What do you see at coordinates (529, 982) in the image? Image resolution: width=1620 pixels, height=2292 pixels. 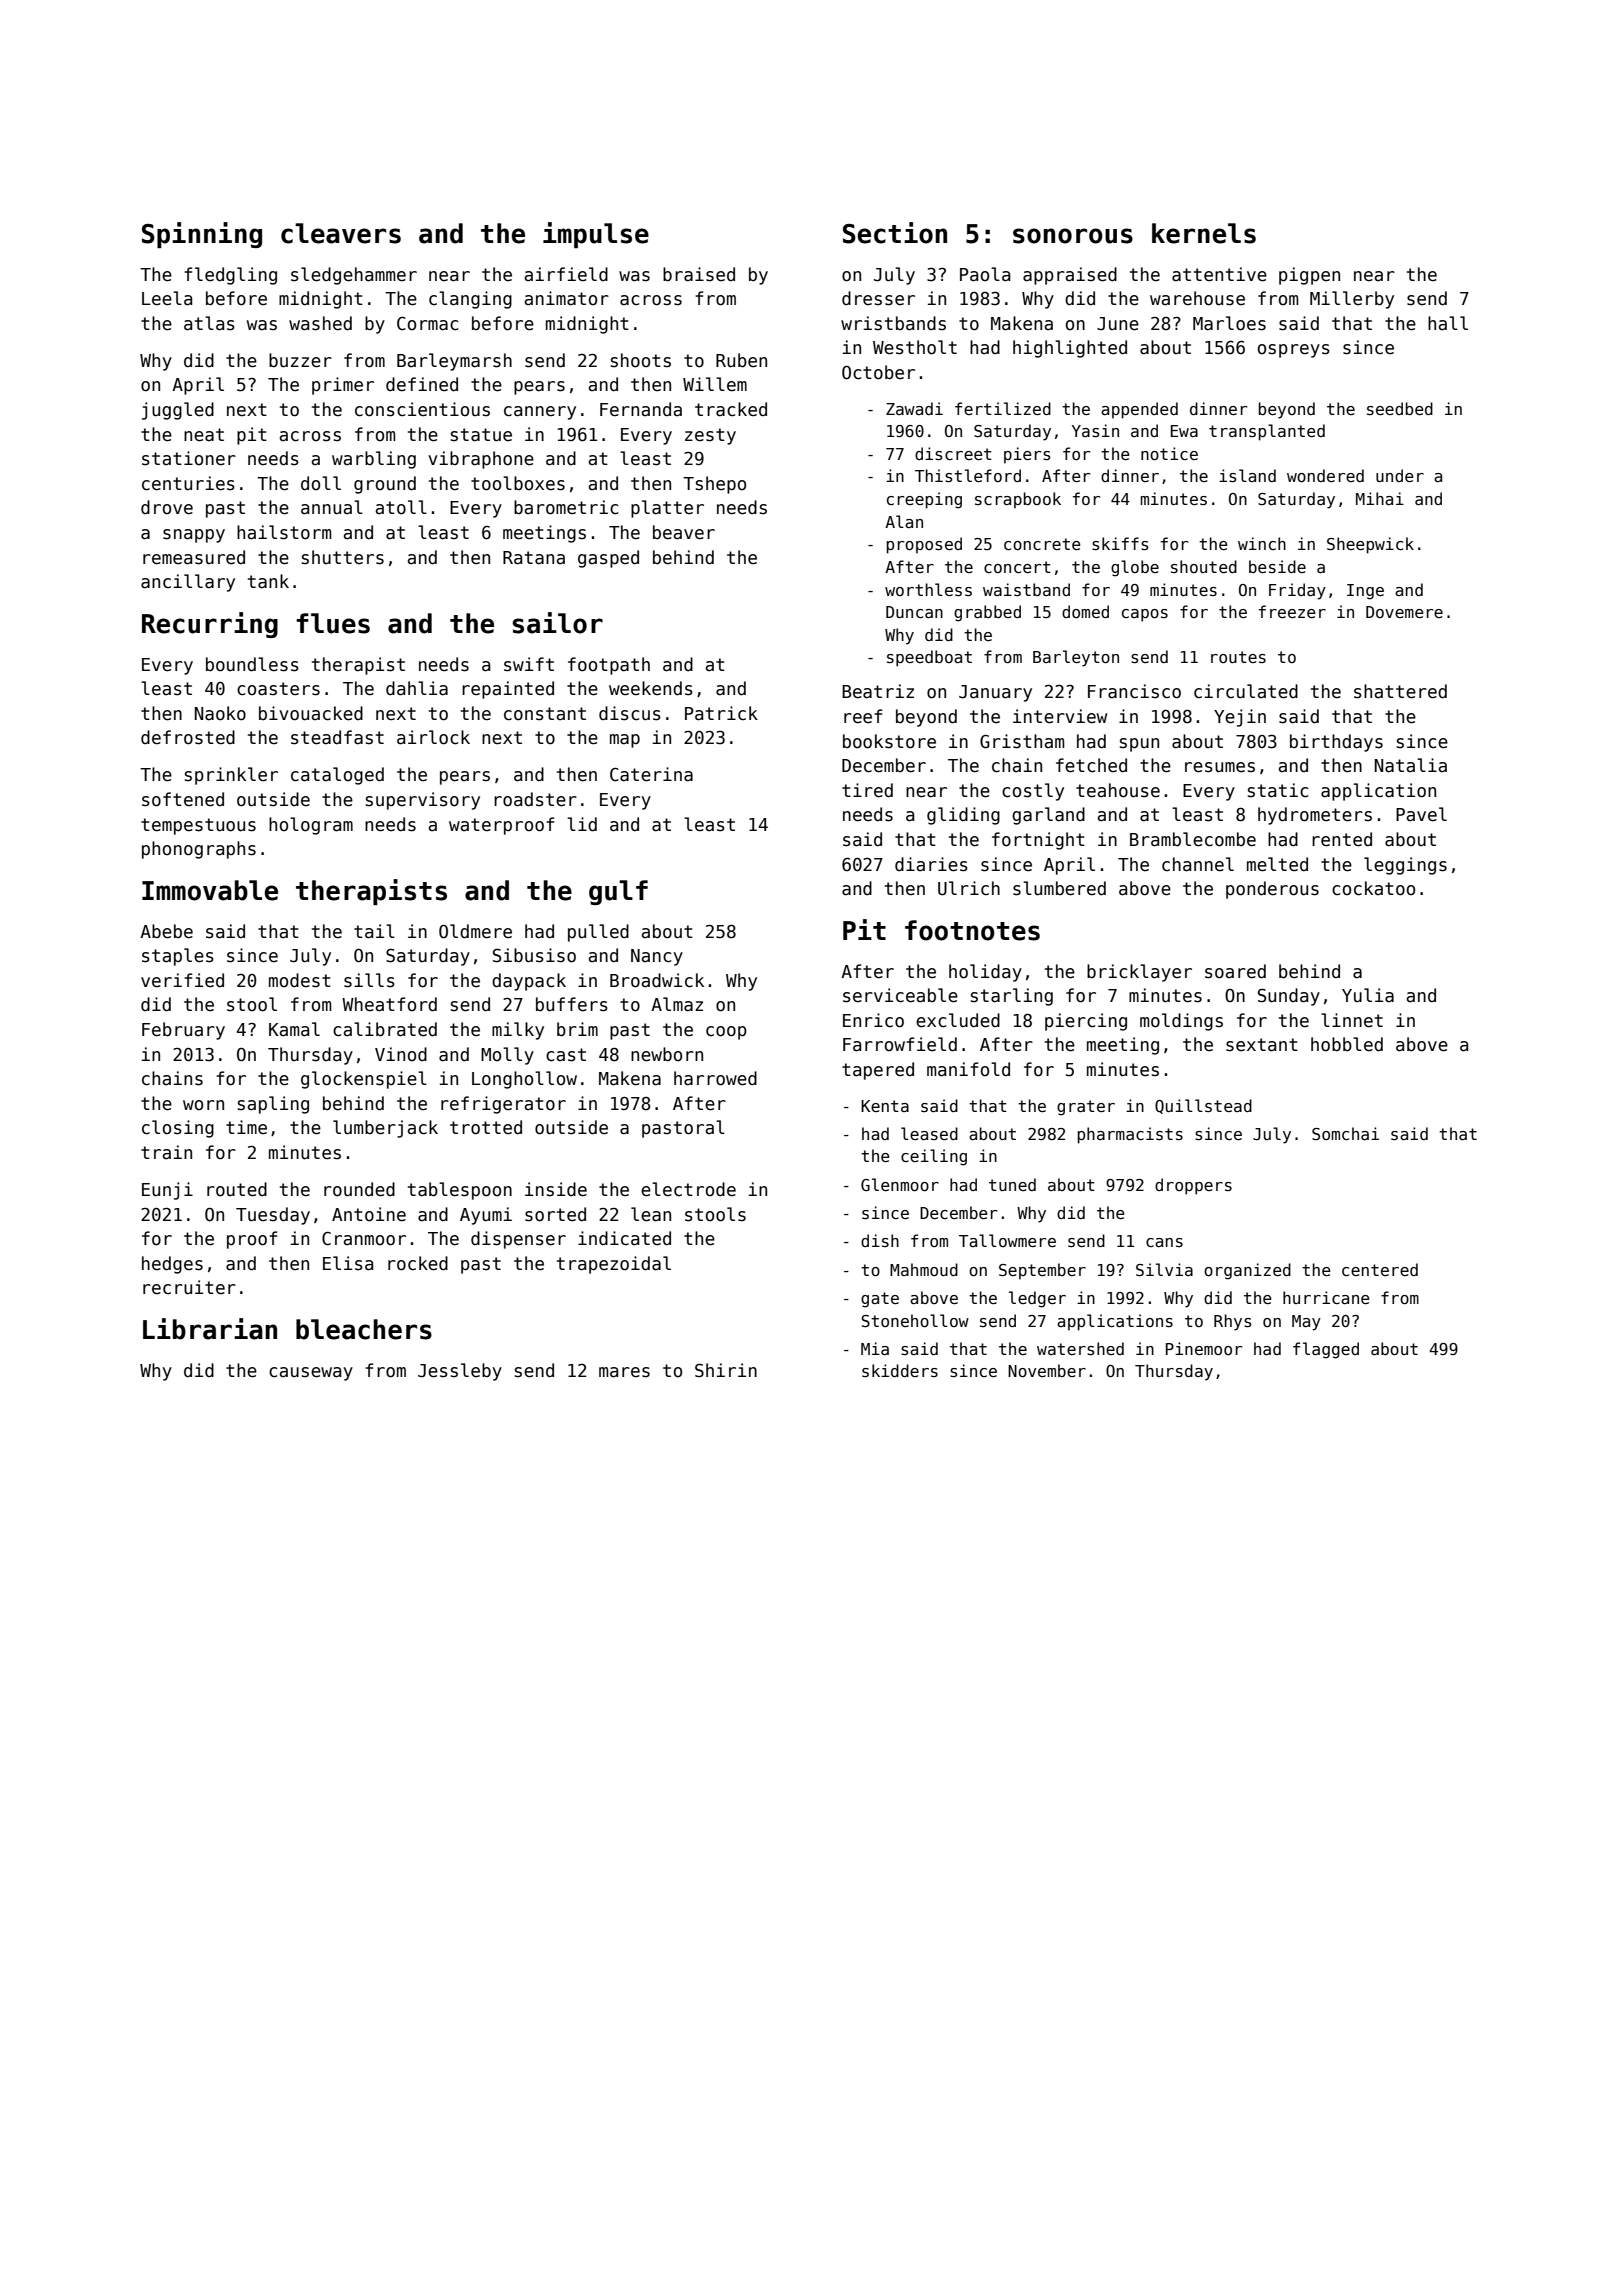 I see `daypack` at bounding box center [529, 982].
